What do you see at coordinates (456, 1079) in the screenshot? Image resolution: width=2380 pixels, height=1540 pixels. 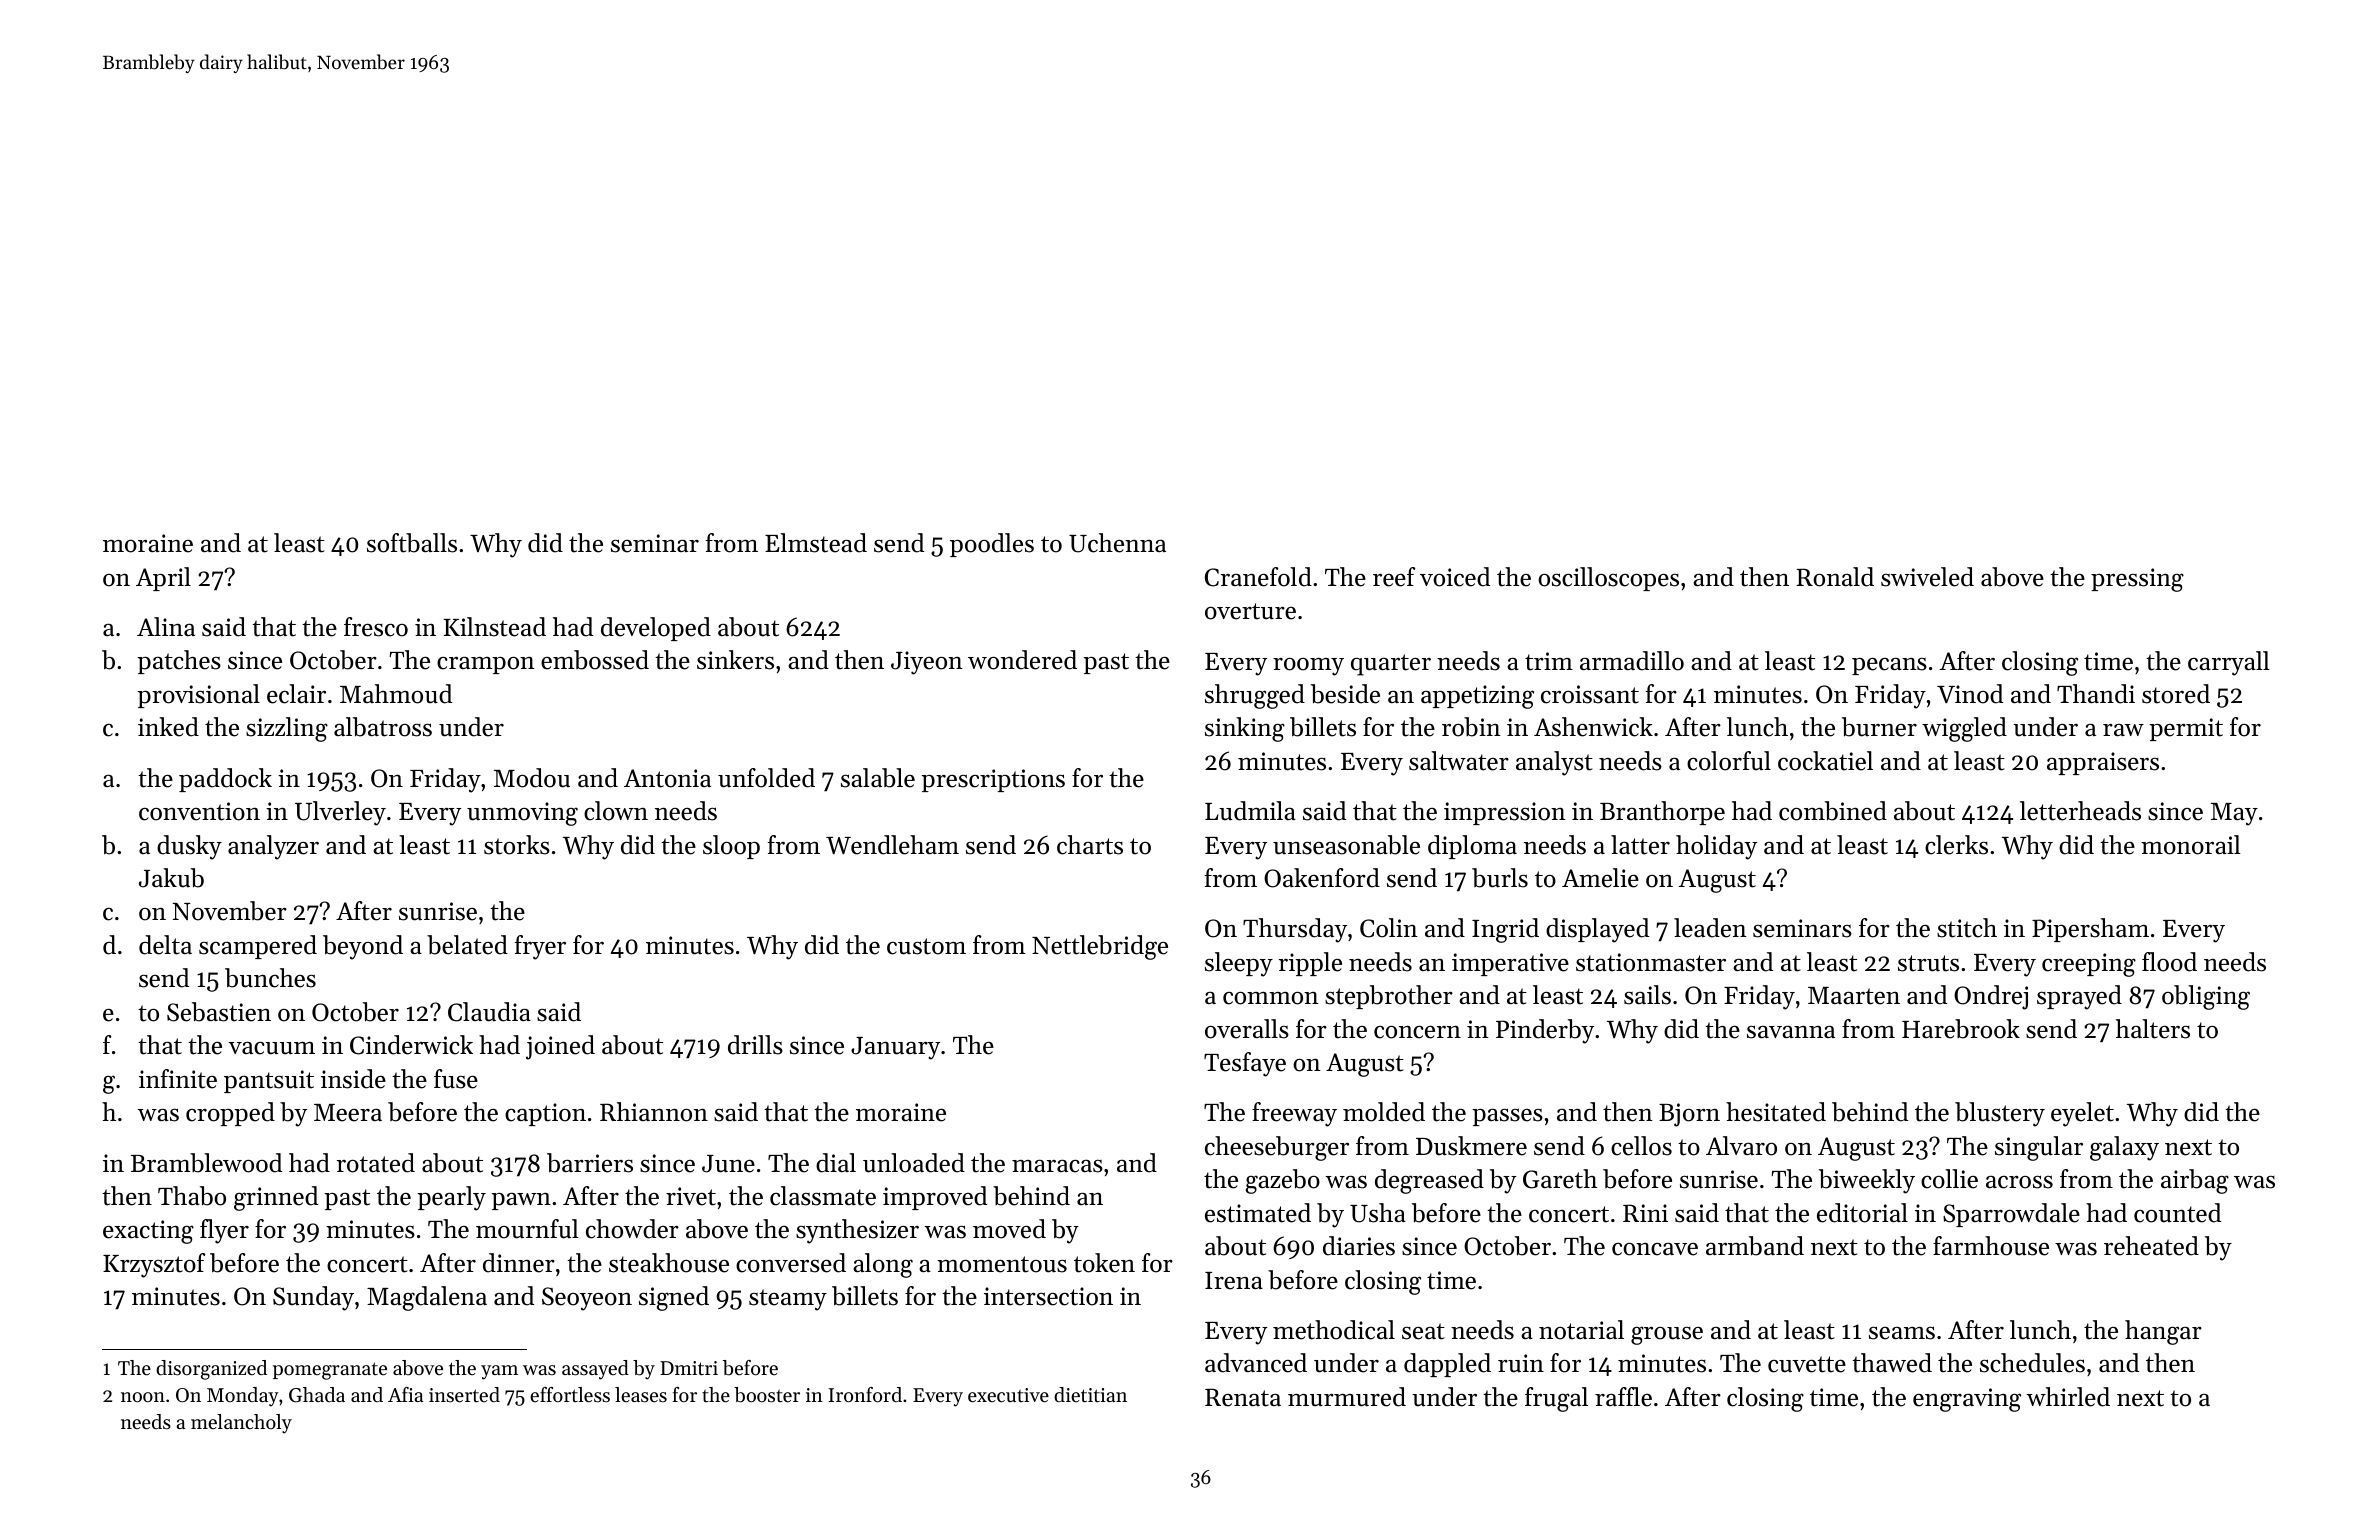 I see `fuse` at bounding box center [456, 1079].
